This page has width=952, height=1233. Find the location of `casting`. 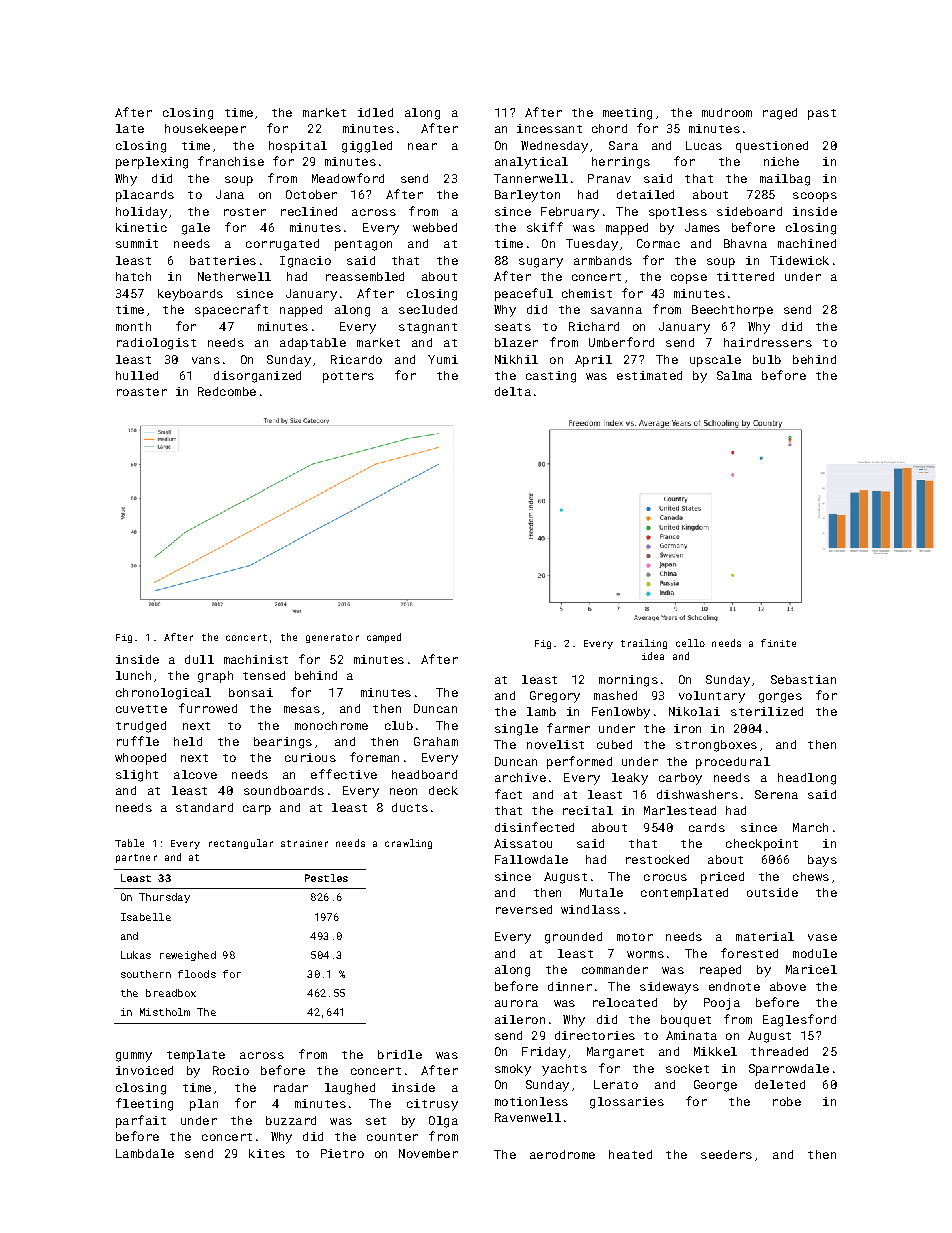

casting is located at coordinates (551, 377).
